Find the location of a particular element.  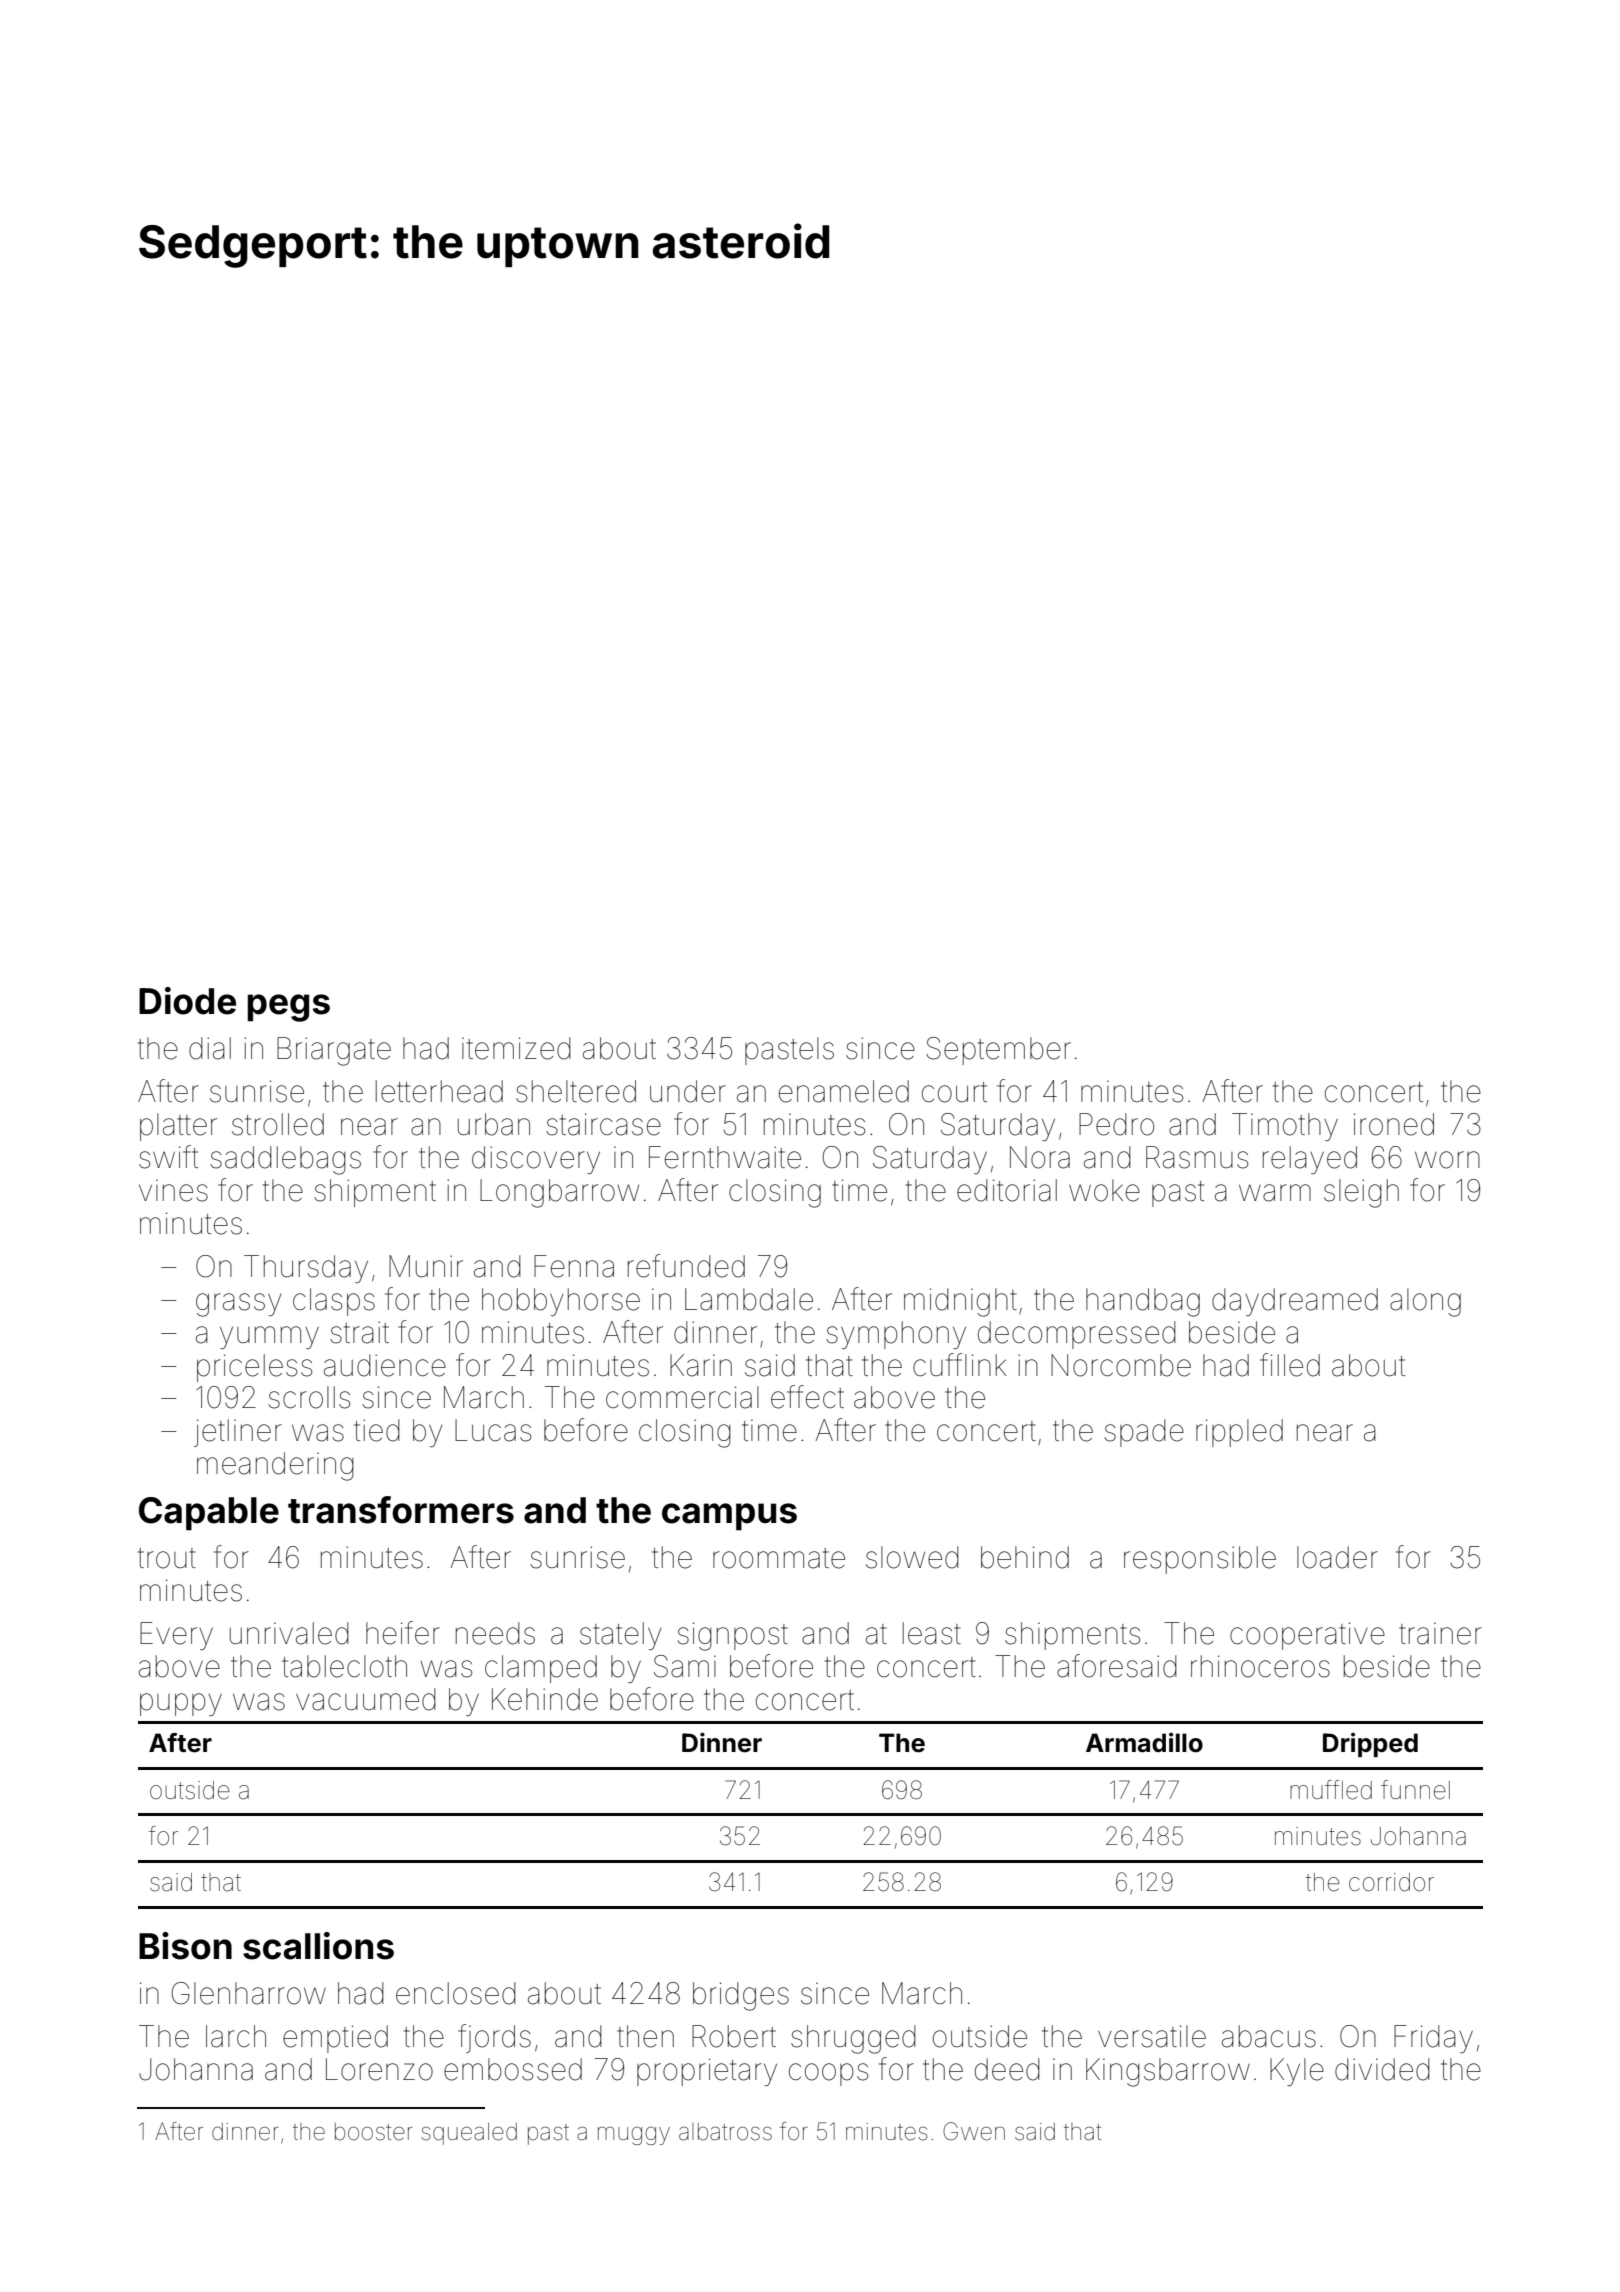

larch is located at coordinates (236, 2036).
